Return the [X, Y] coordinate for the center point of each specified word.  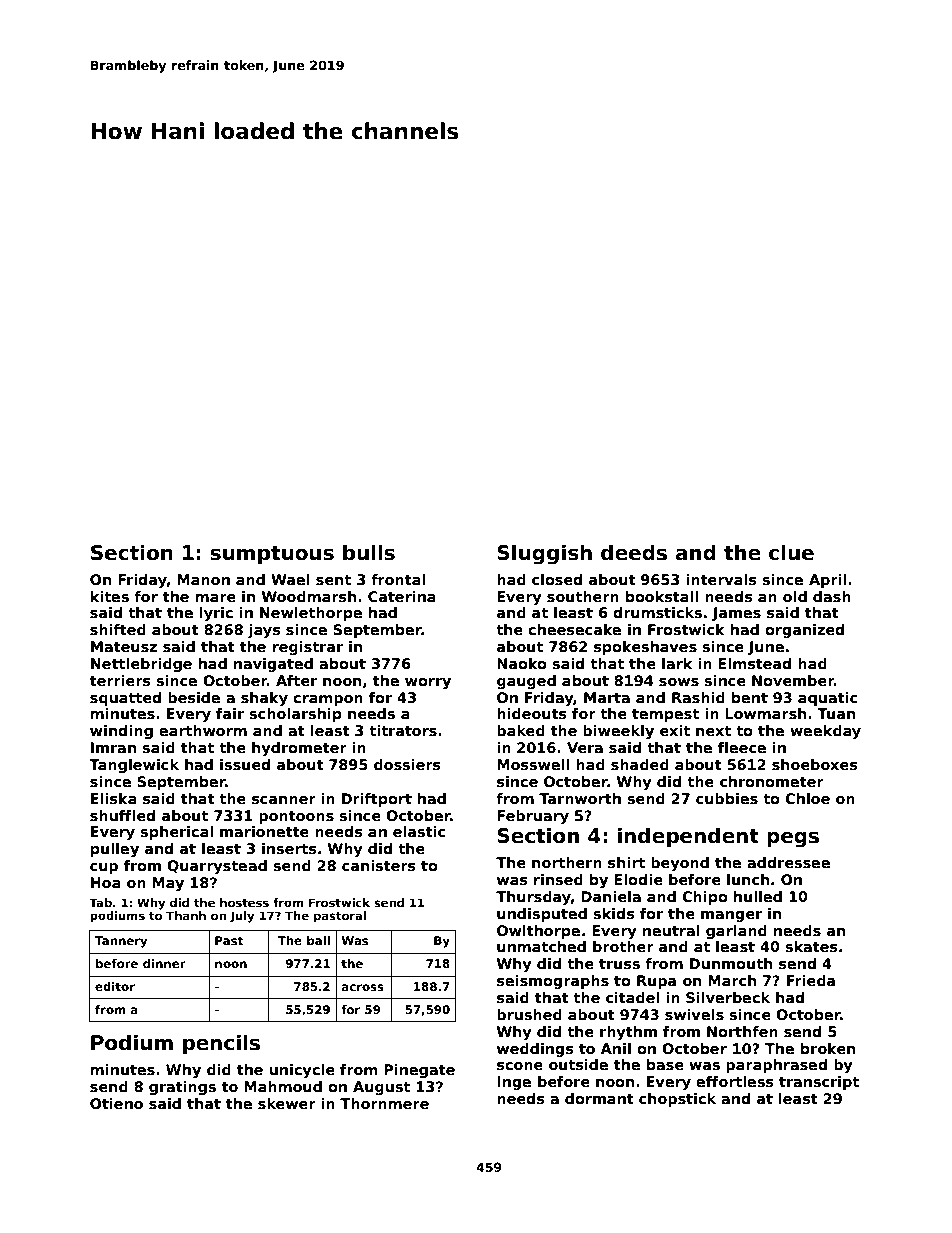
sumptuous [272, 555]
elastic [419, 831]
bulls [369, 552]
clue [791, 552]
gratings [182, 1088]
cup [104, 868]
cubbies [727, 798]
